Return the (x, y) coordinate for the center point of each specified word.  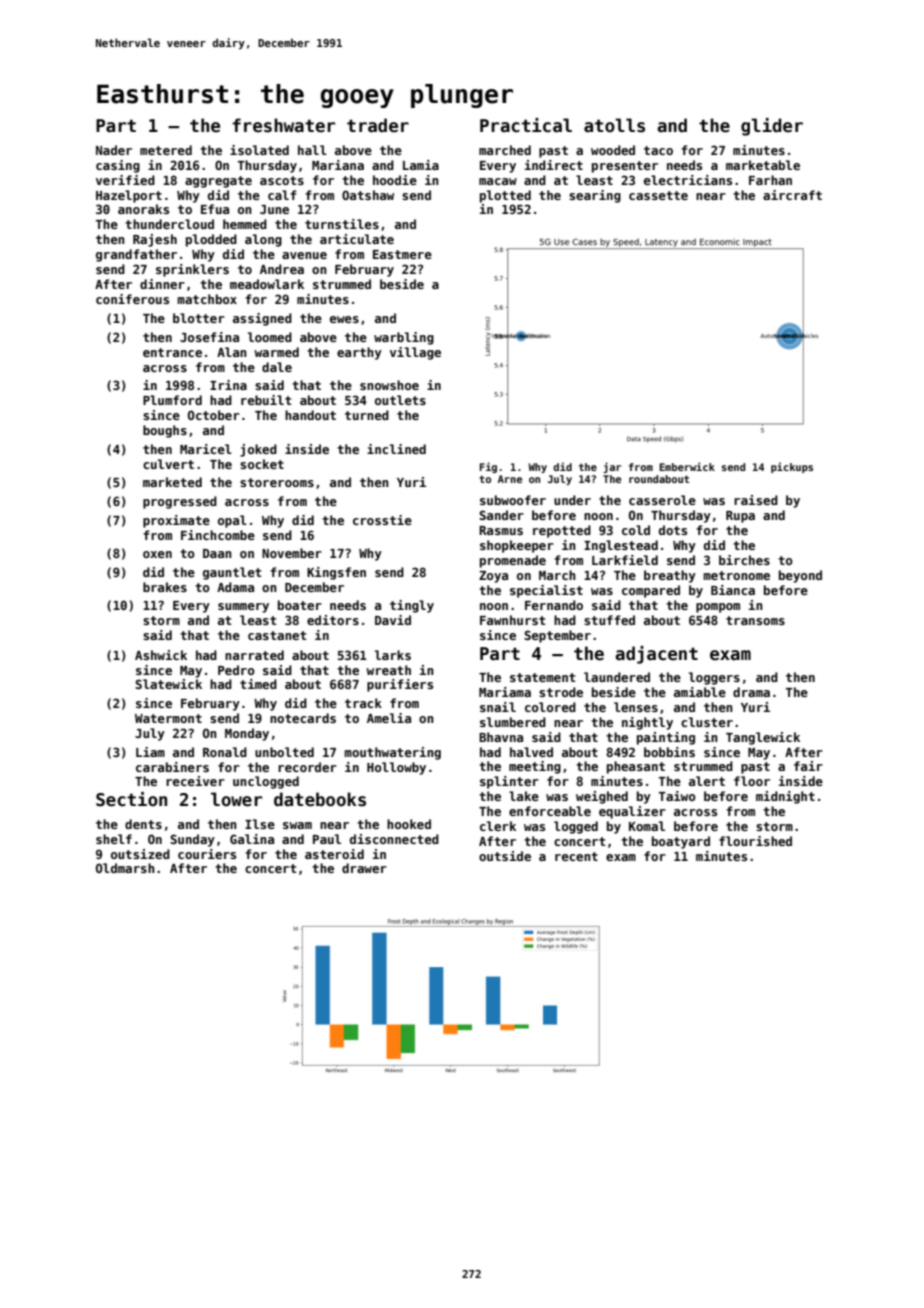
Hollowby (396, 768)
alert (707, 781)
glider (772, 127)
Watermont (168, 718)
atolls (614, 125)
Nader (114, 150)
